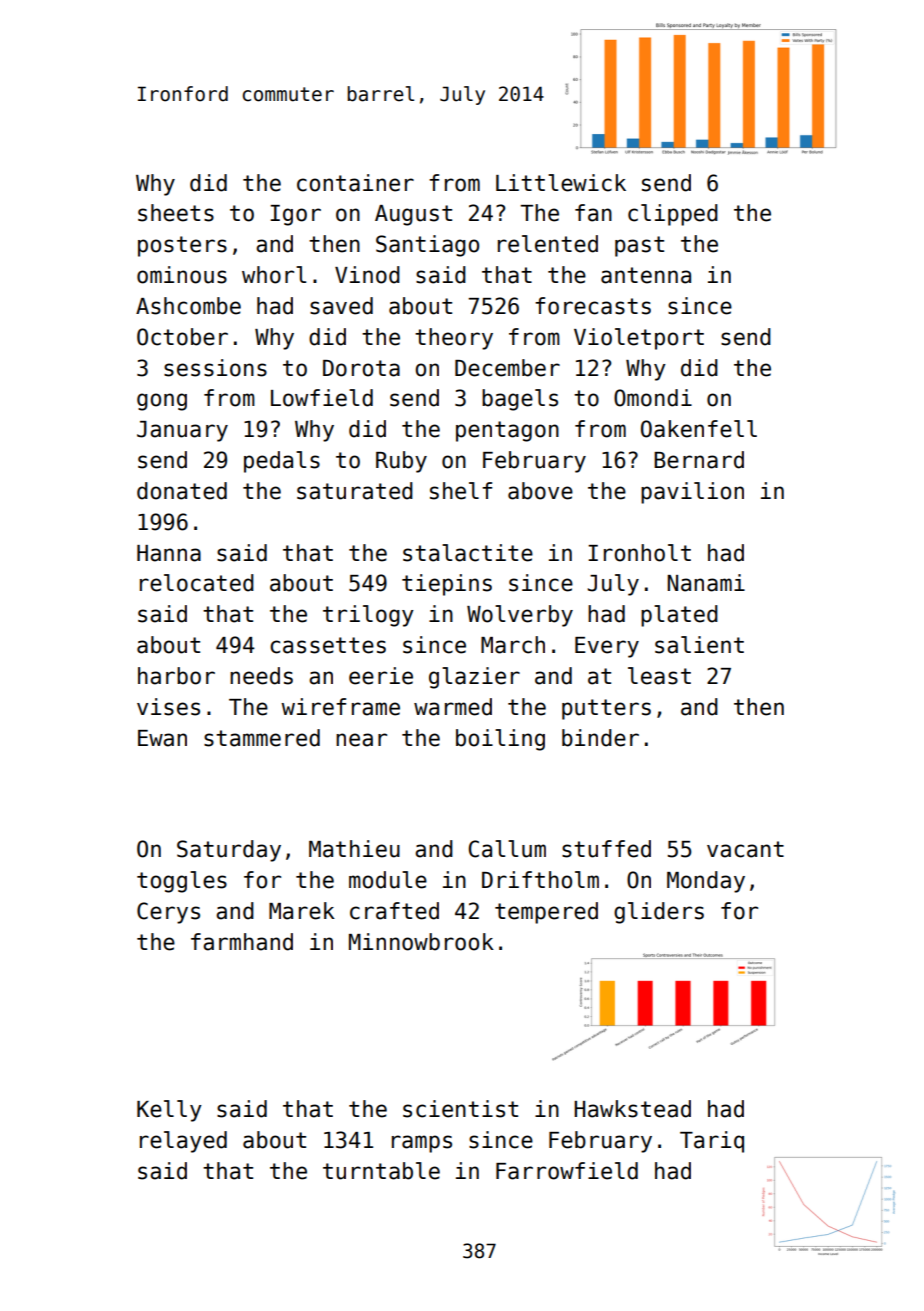 This page has height=1311, width=924. I want to click on above, so click(540, 491).
